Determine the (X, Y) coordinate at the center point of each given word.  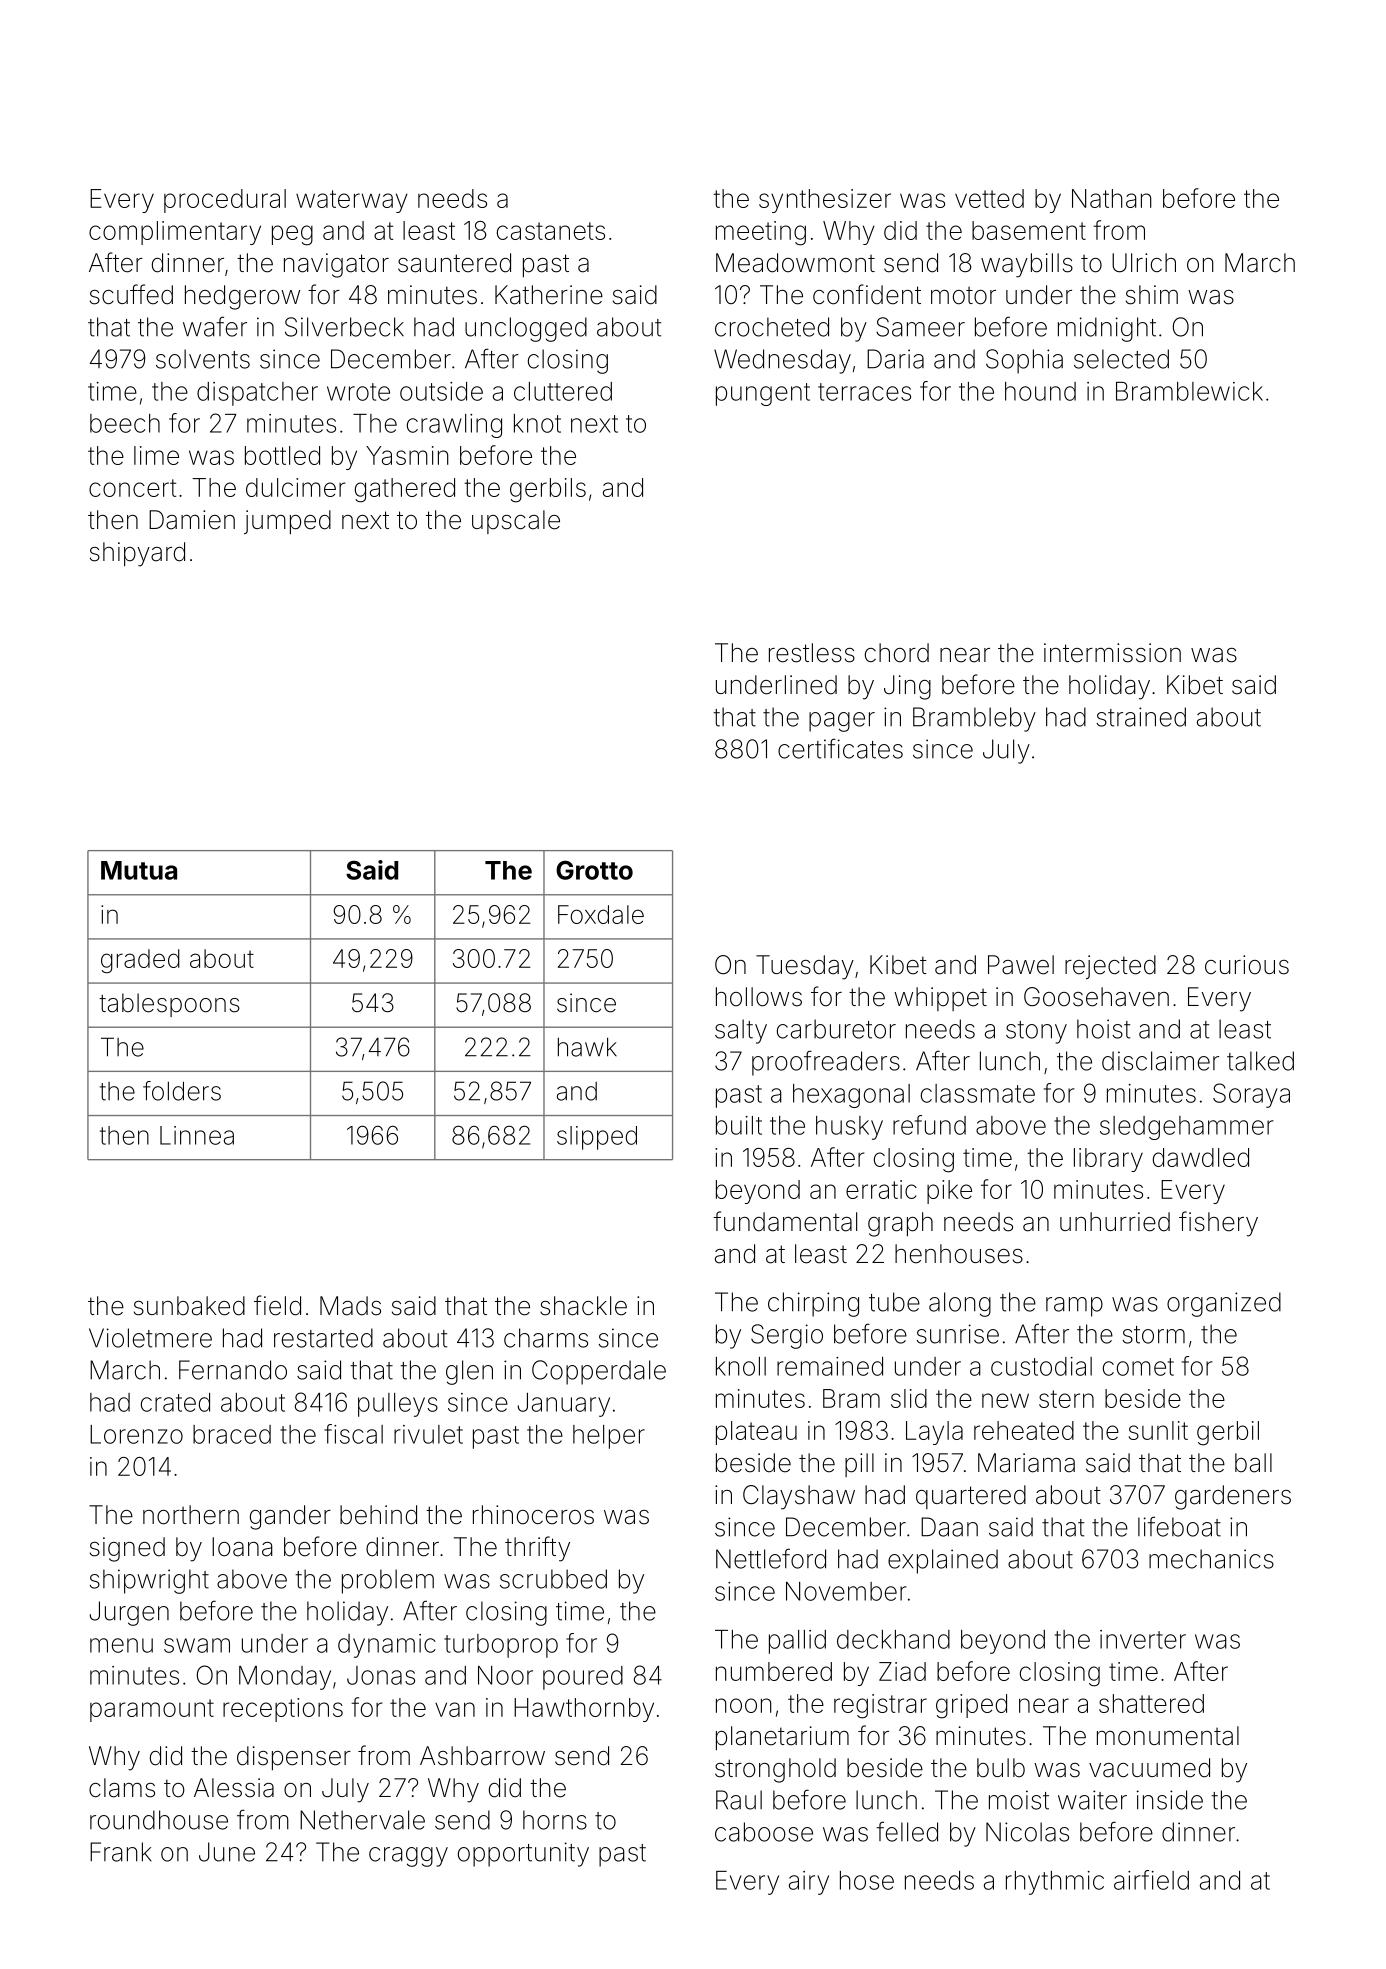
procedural (225, 201)
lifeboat (1179, 1526)
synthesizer (825, 201)
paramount (152, 1710)
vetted (989, 198)
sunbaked (189, 1306)
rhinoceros (533, 1515)
